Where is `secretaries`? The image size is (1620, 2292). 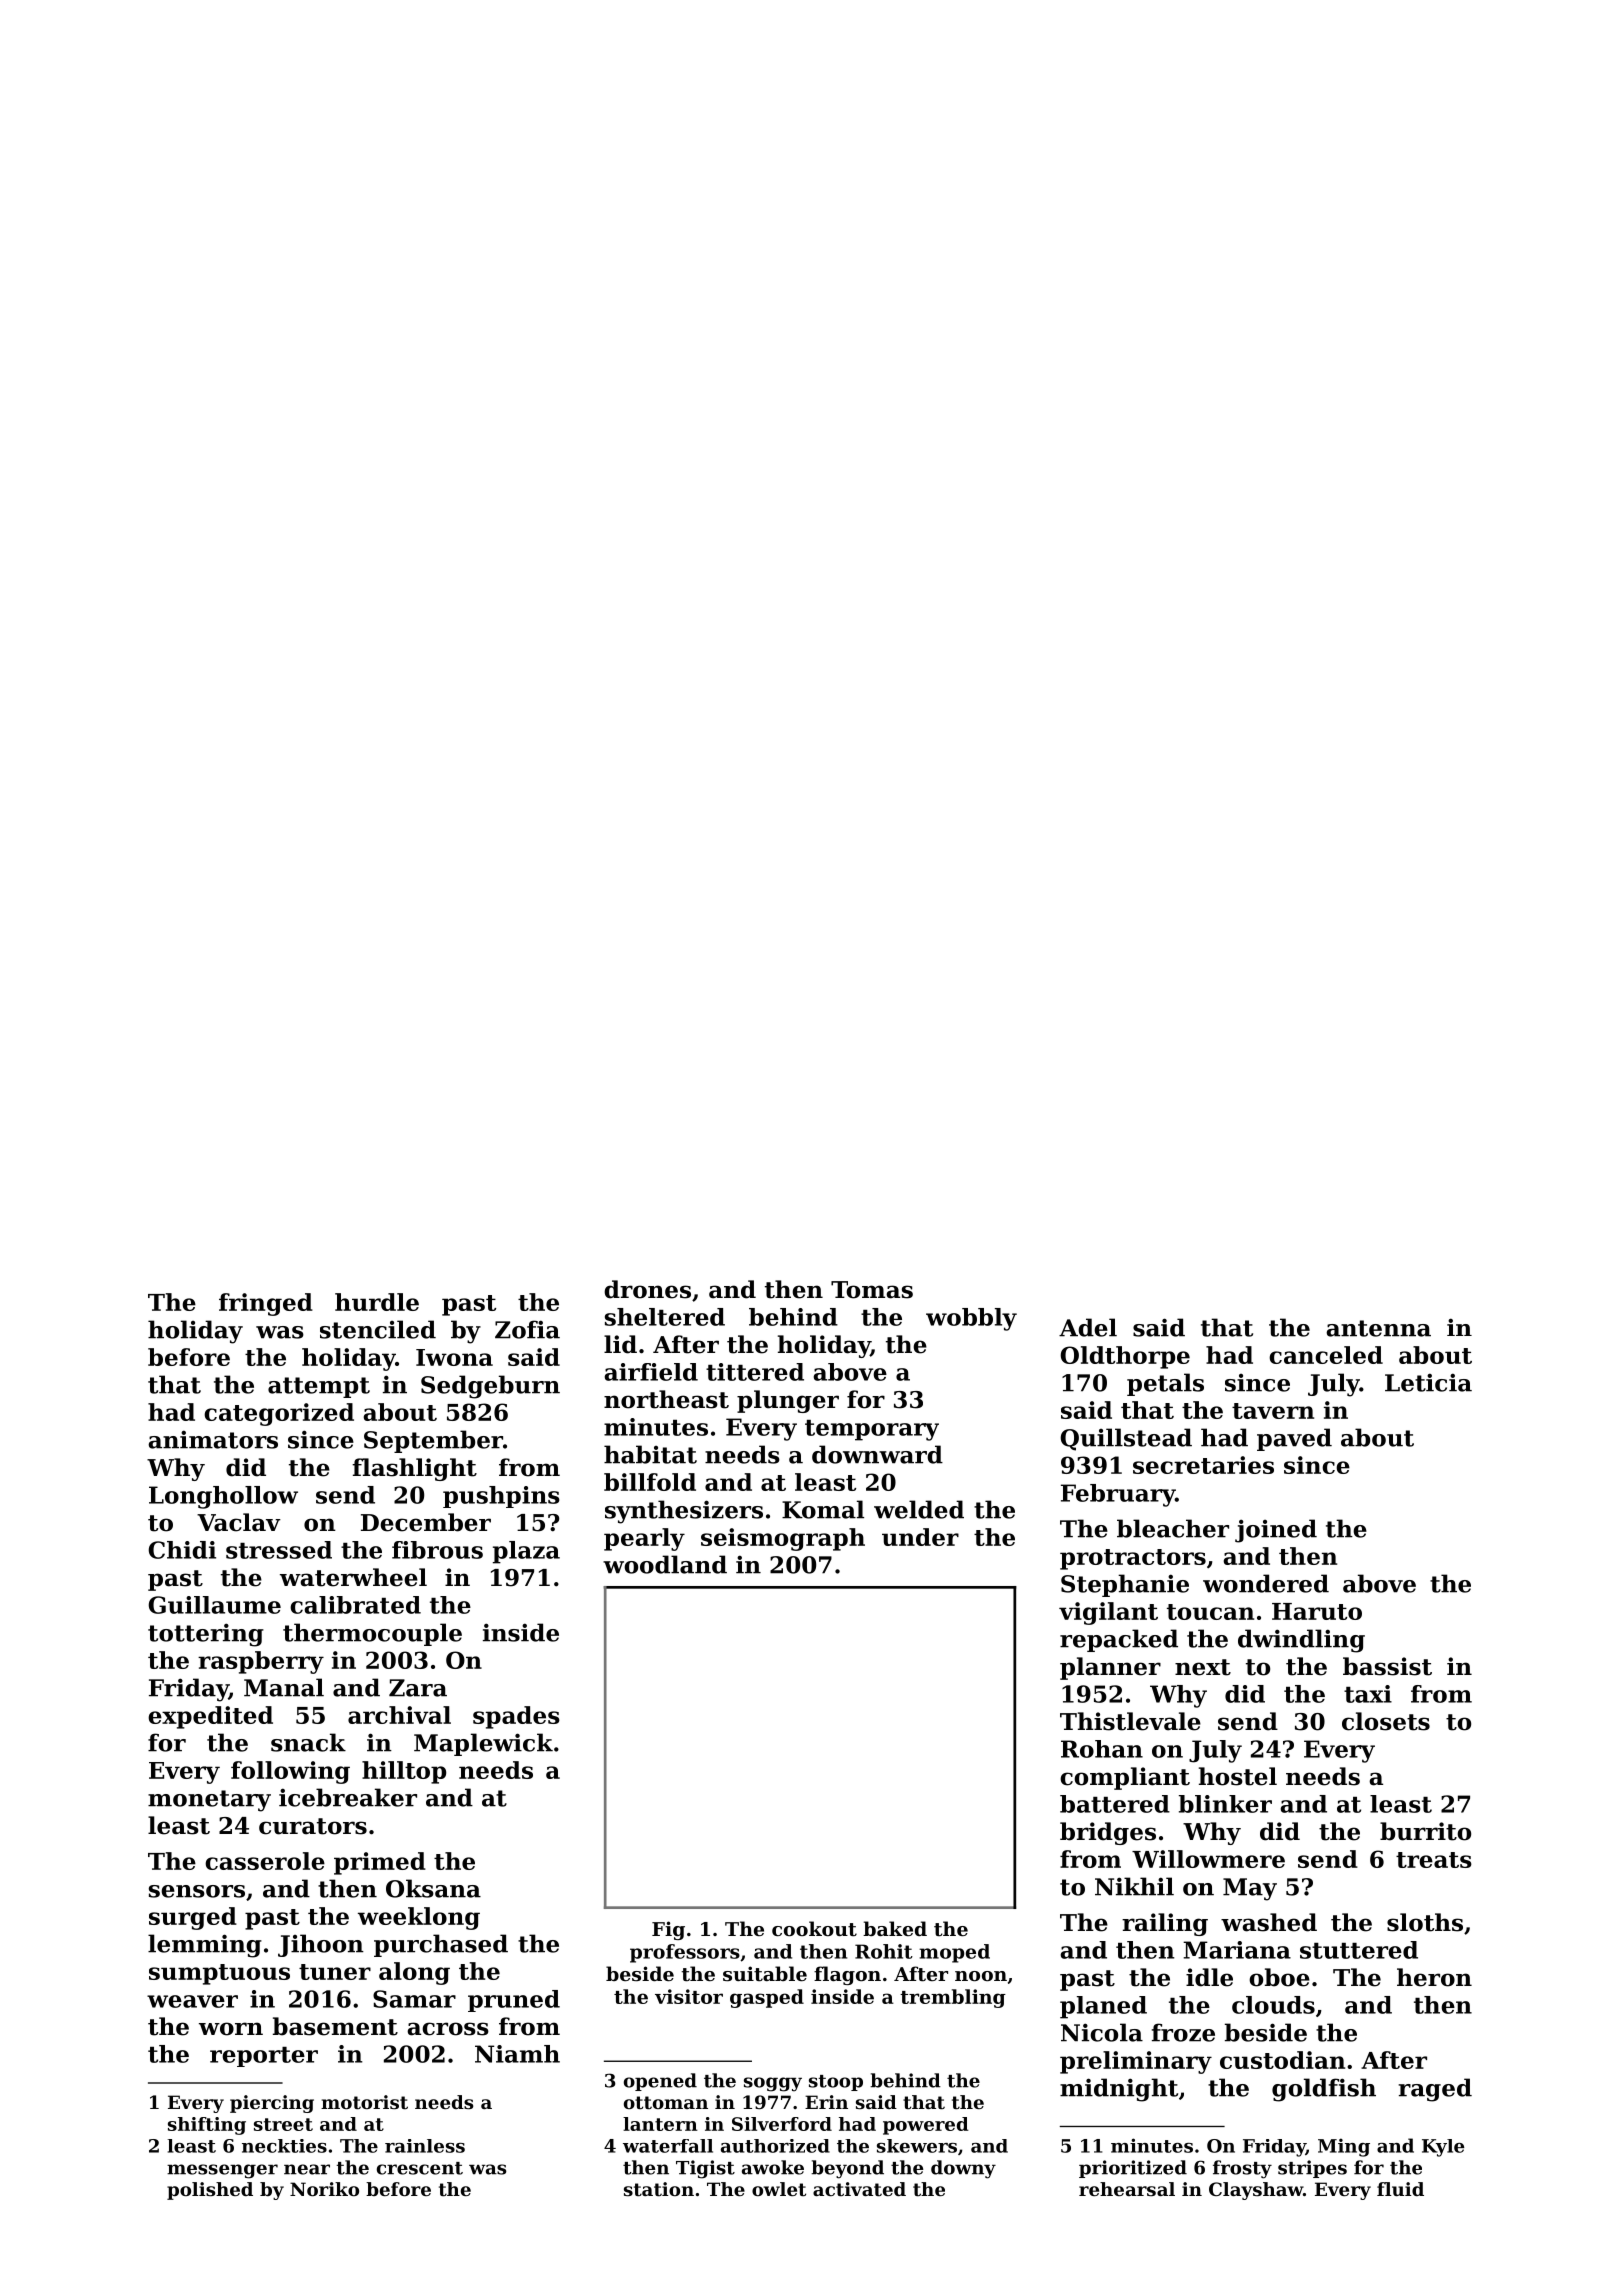
secretaries is located at coordinates (1203, 1465).
